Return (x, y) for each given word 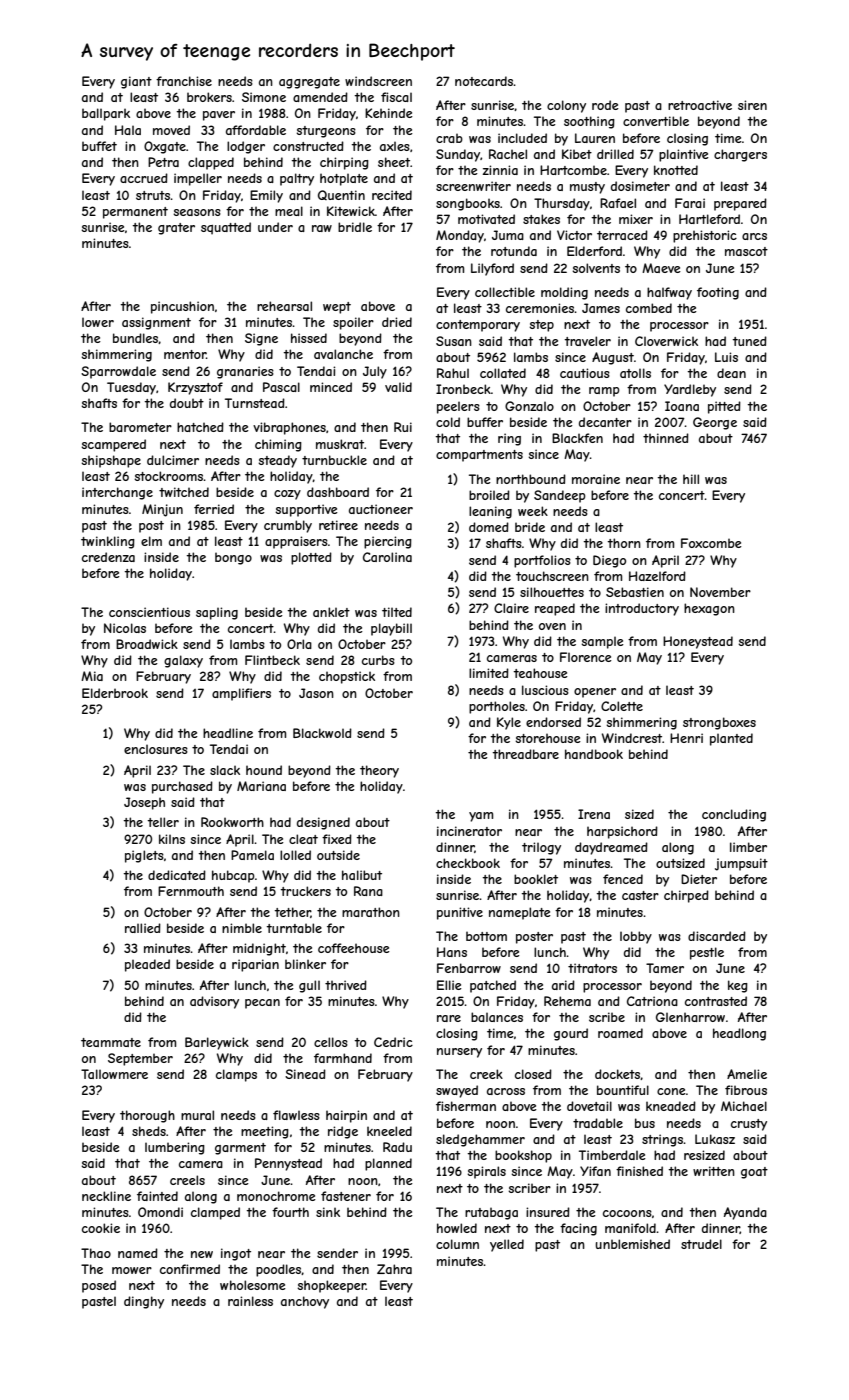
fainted (157, 1196)
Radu (397, 1147)
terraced (622, 235)
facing (578, 1229)
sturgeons (326, 132)
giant (136, 82)
